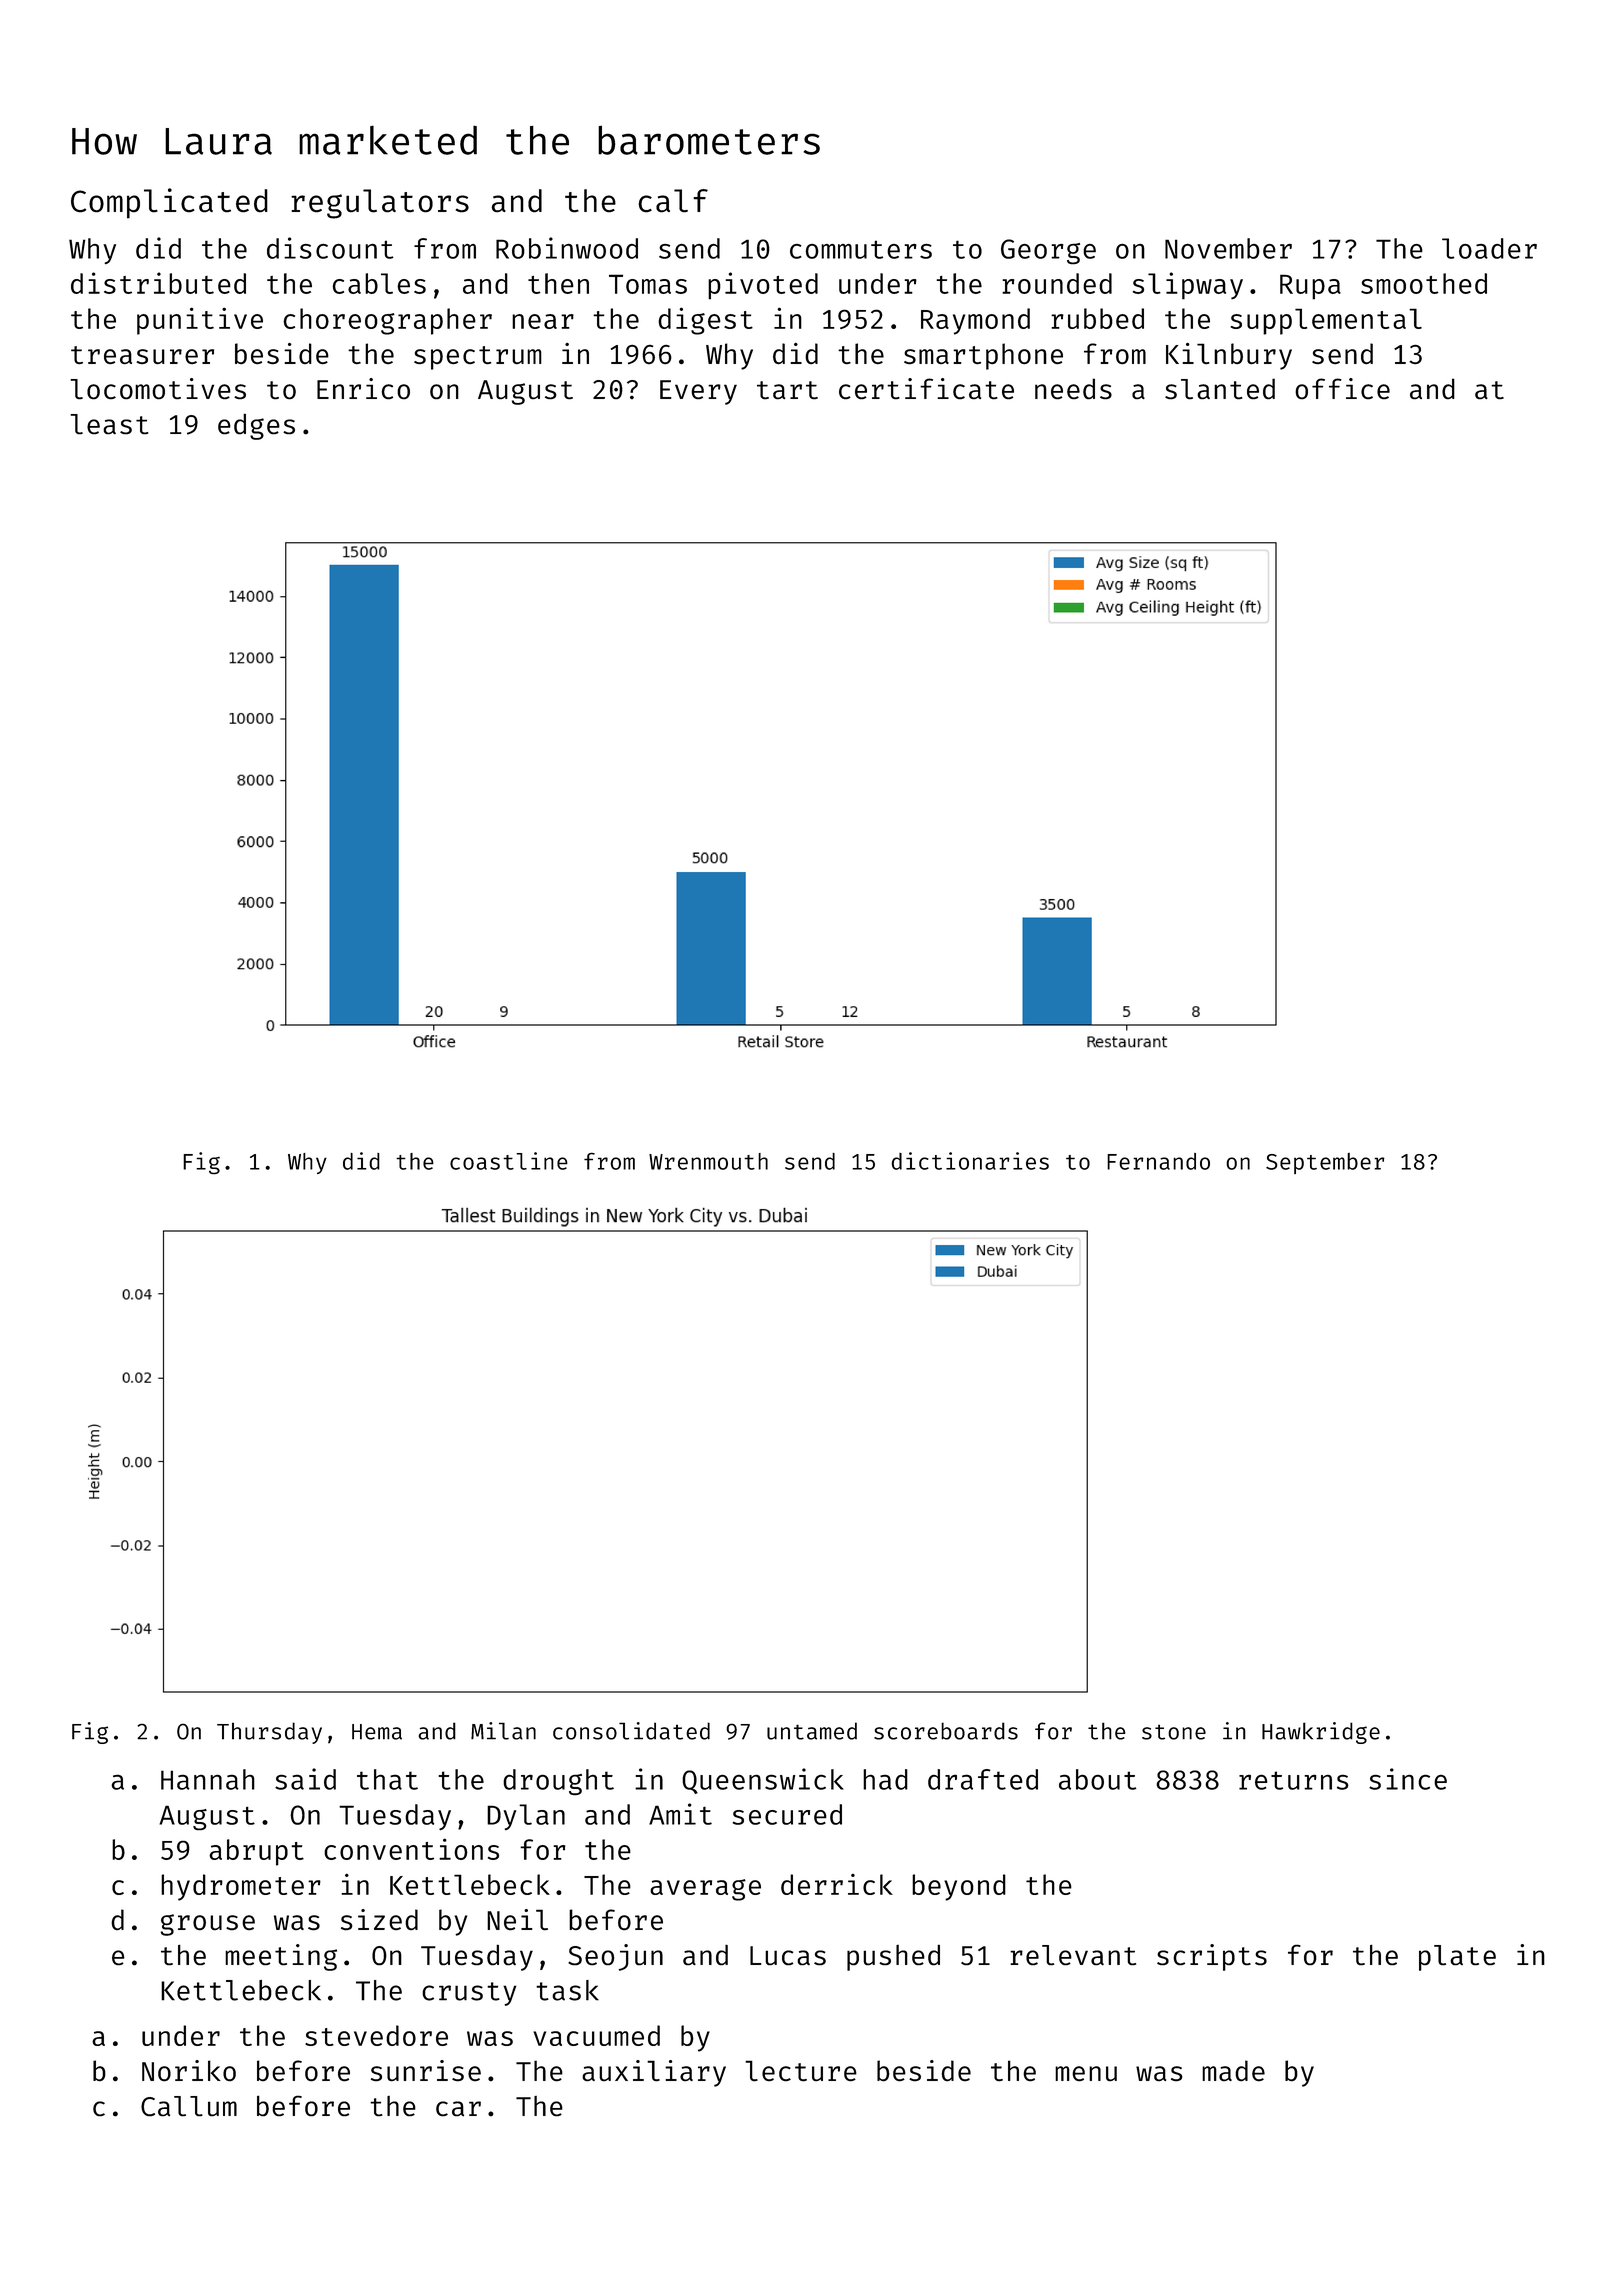 The image size is (1620, 2292). Describe the element at coordinates (1220, 388) in the screenshot. I see `slanted` at that location.
